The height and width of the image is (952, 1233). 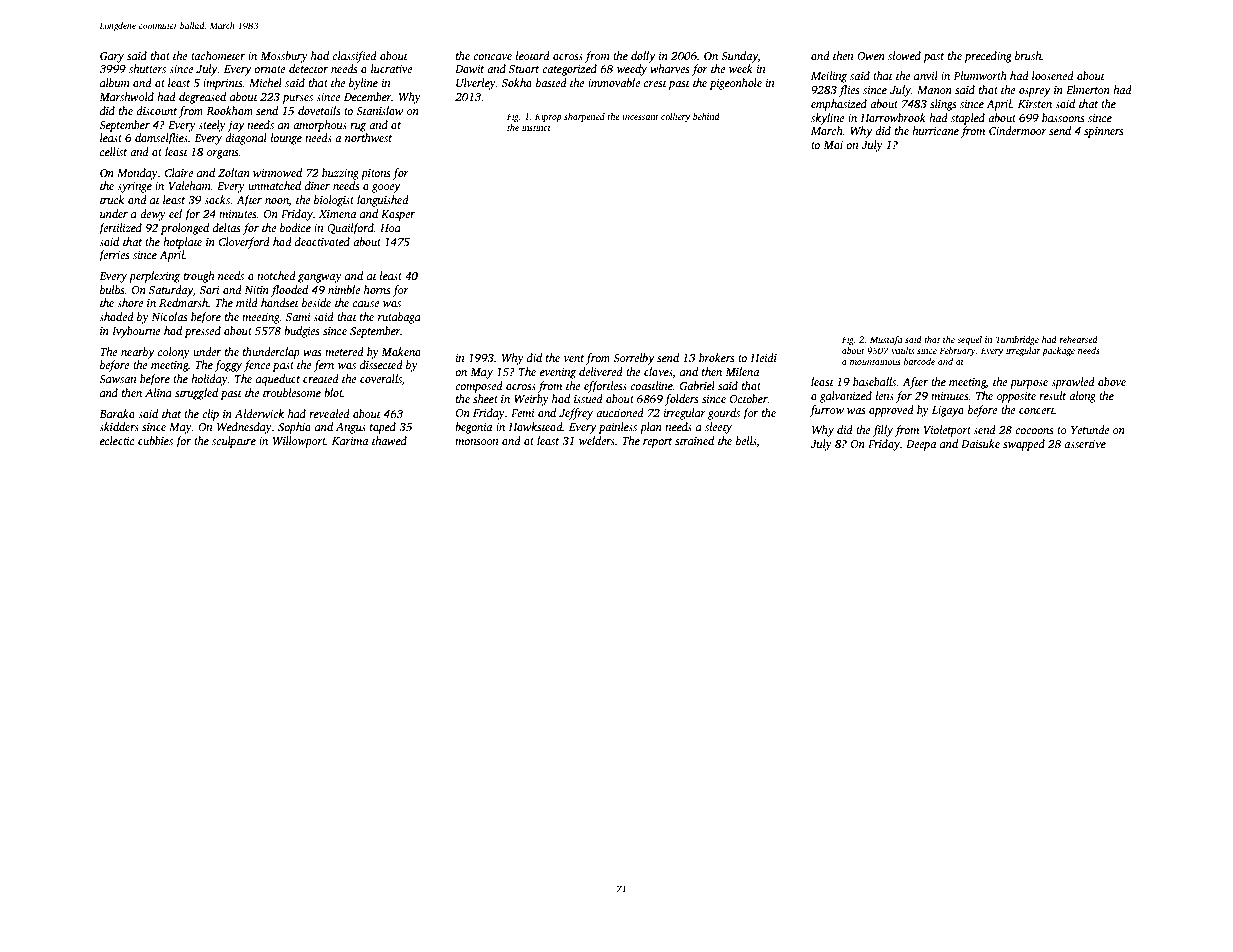 What do you see at coordinates (286, 139) in the image?
I see `lounge` at bounding box center [286, 139].
